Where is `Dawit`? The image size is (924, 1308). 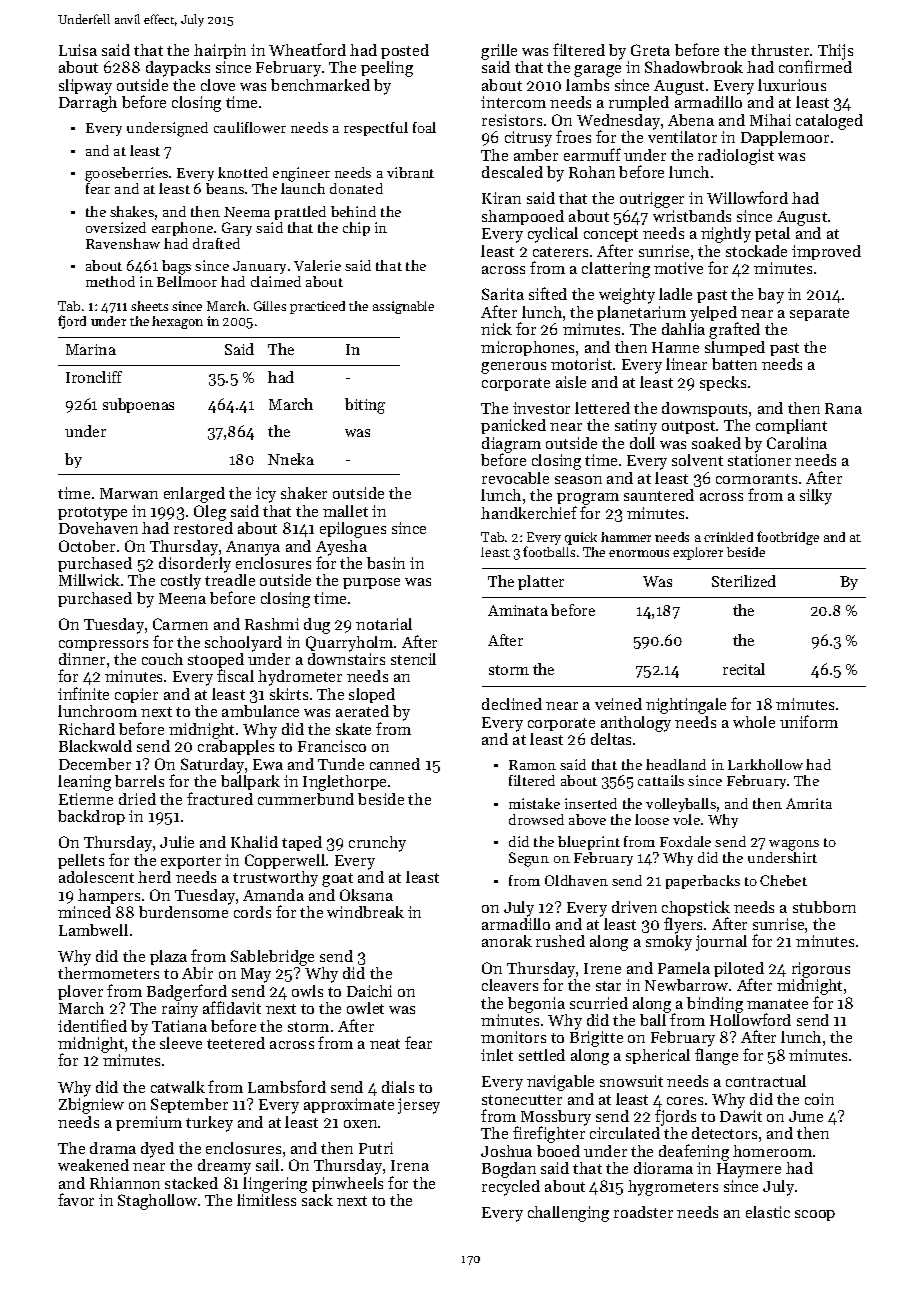 Dawit is located at coordinates (741, 1116).
